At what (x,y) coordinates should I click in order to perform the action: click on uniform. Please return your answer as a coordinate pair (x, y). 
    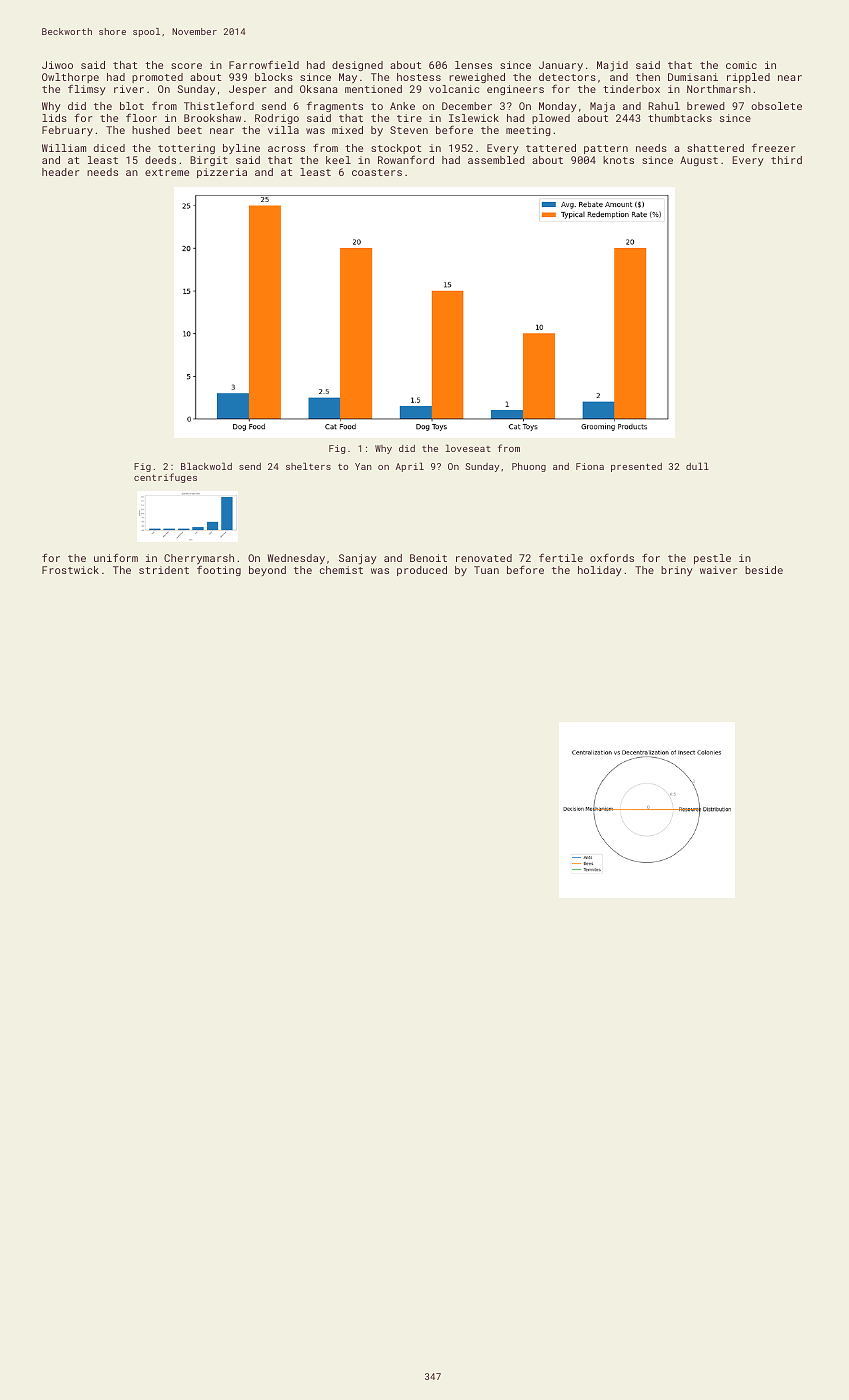
    Looking at the image, I should click on (116, 557).
